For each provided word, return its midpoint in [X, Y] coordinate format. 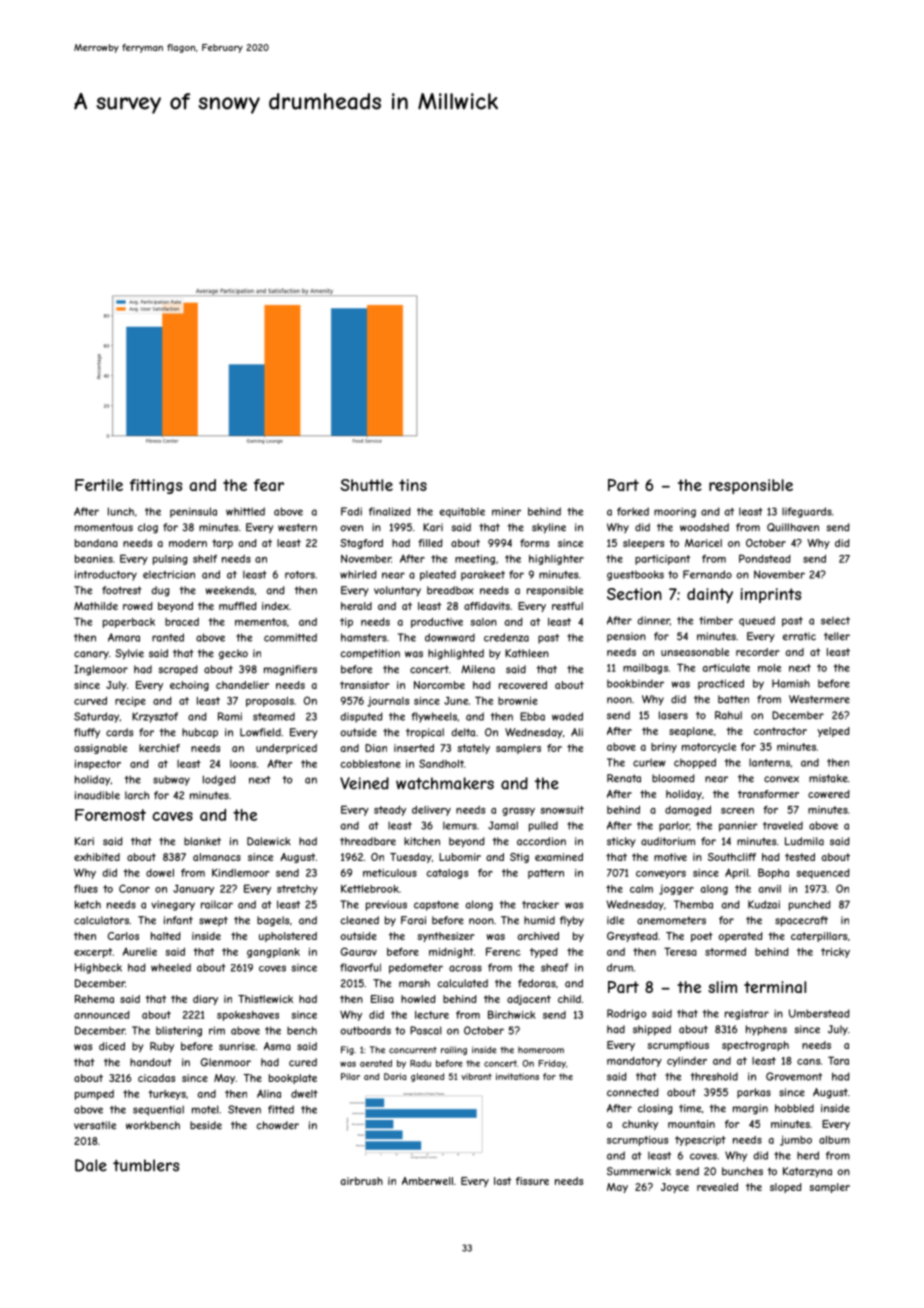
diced [112, 1046]
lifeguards [807, 512]
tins [413, 485]
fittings [156, 486]
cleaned [360, 920]
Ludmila [804, 841]
